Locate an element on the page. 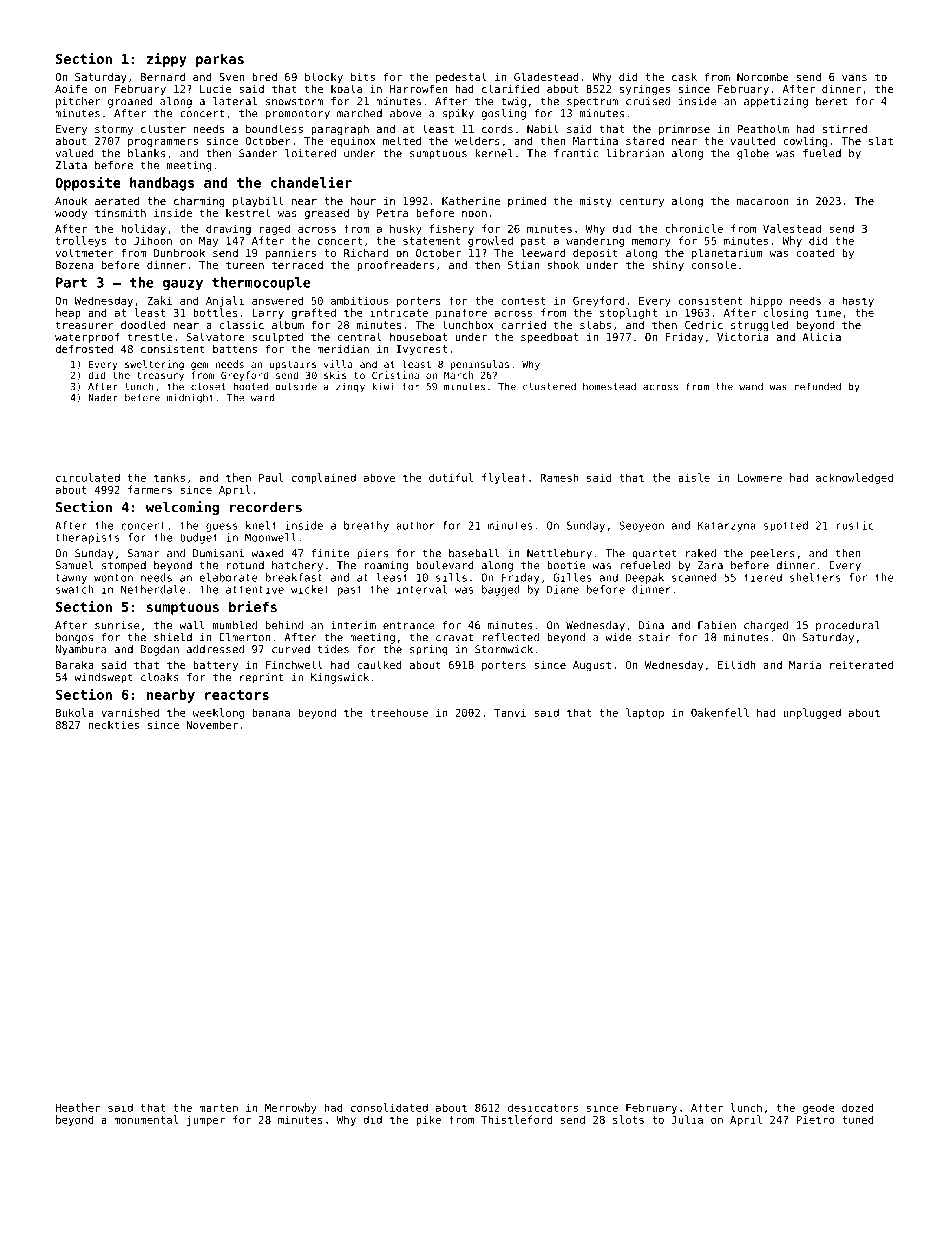  Gilles is located at coordinates (572, 577).
